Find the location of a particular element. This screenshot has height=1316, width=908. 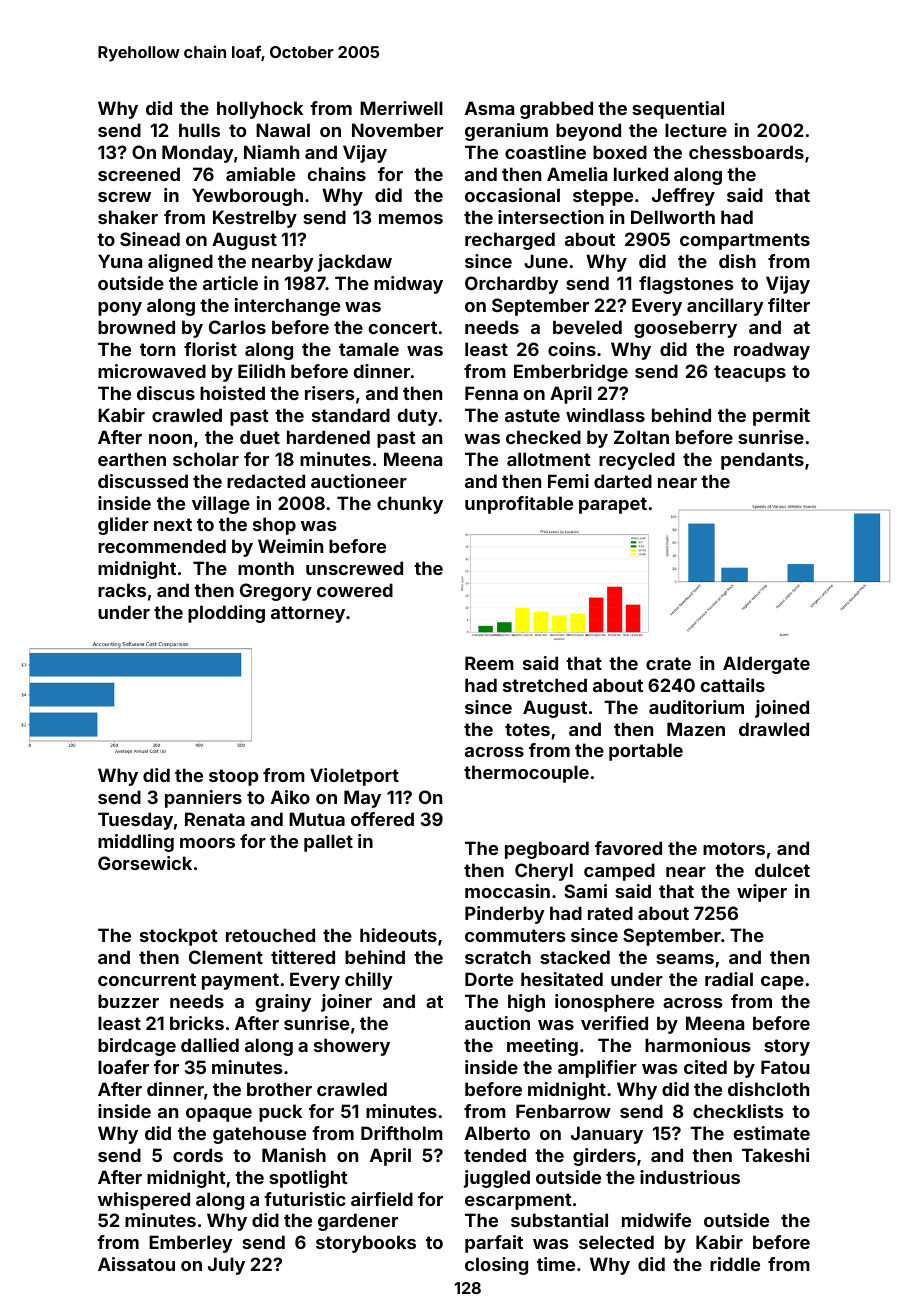

ancillary is located at coordinates (725, 307).
